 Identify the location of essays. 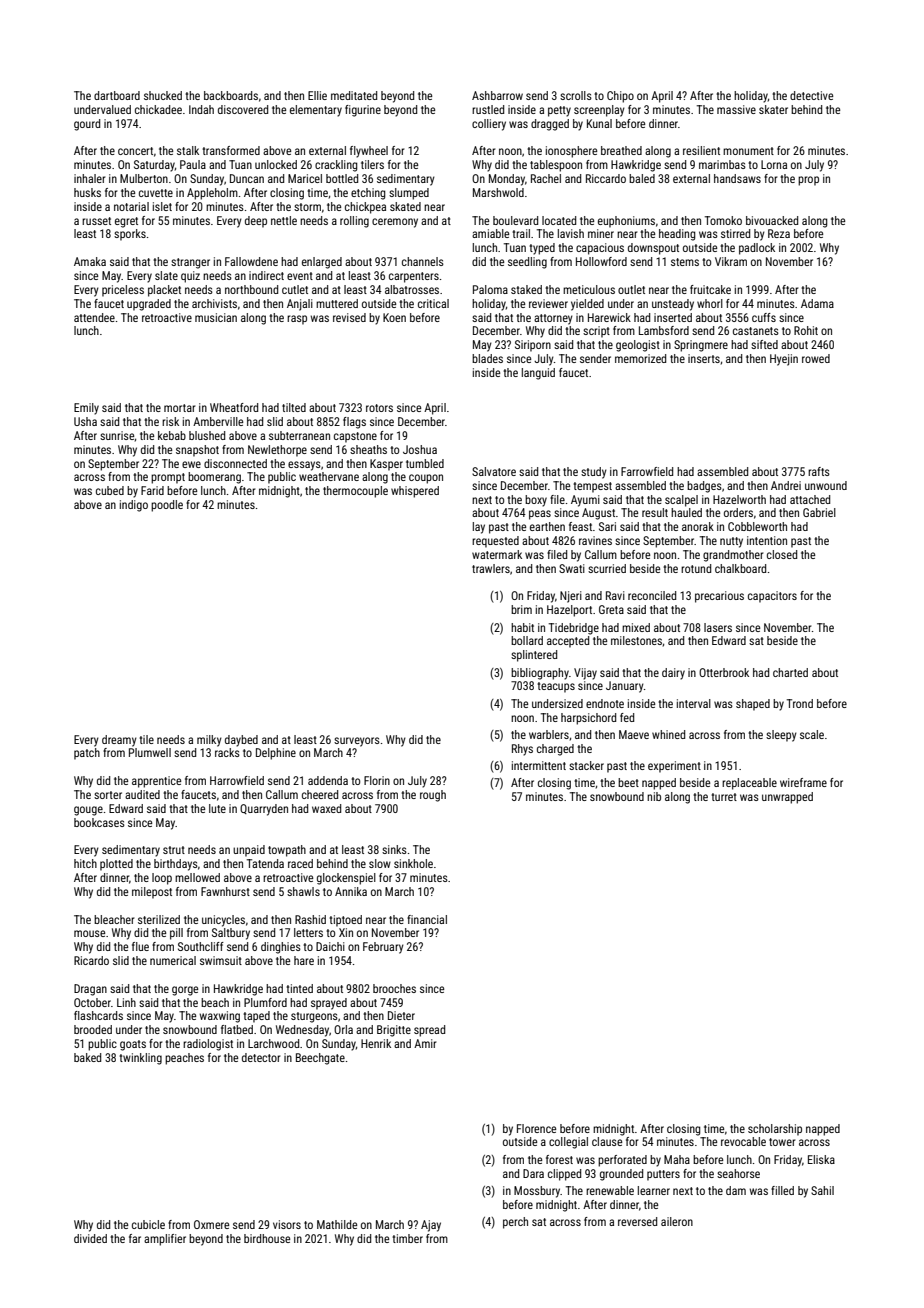
(304, 466).
